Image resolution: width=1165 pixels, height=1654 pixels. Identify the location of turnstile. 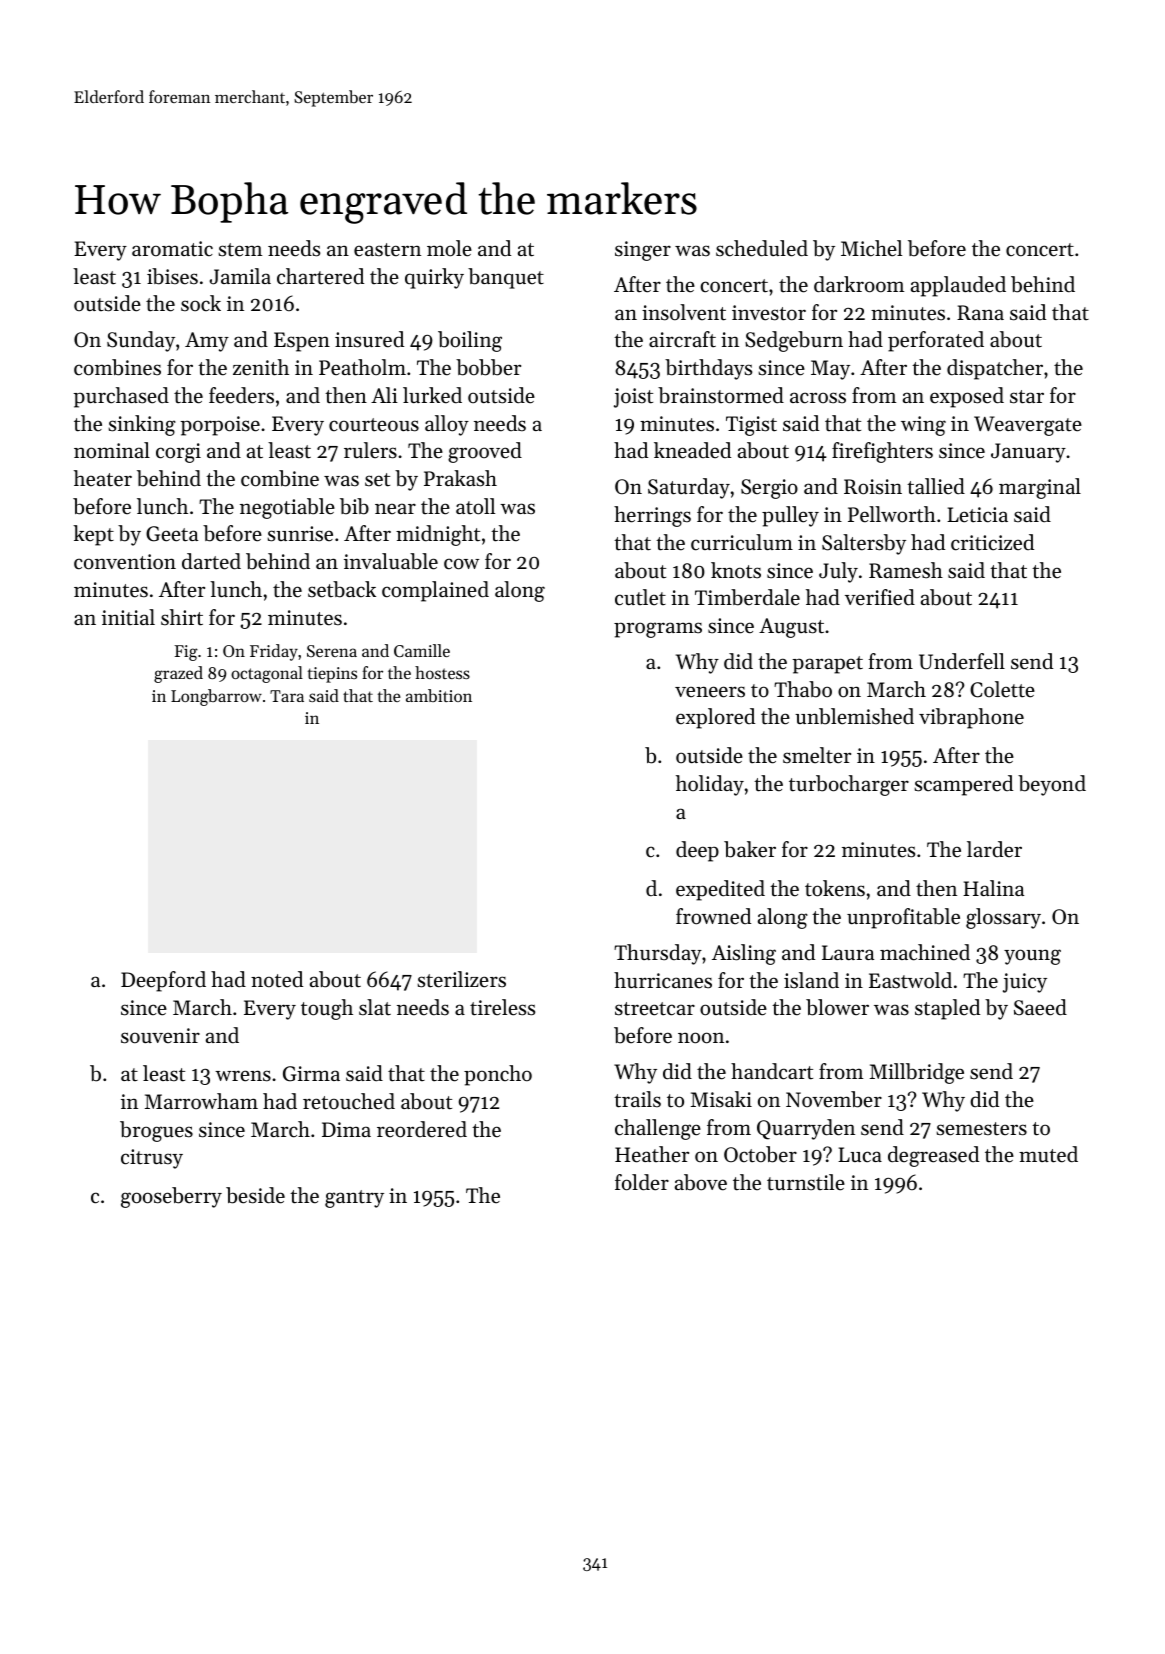
(806, 1182).
